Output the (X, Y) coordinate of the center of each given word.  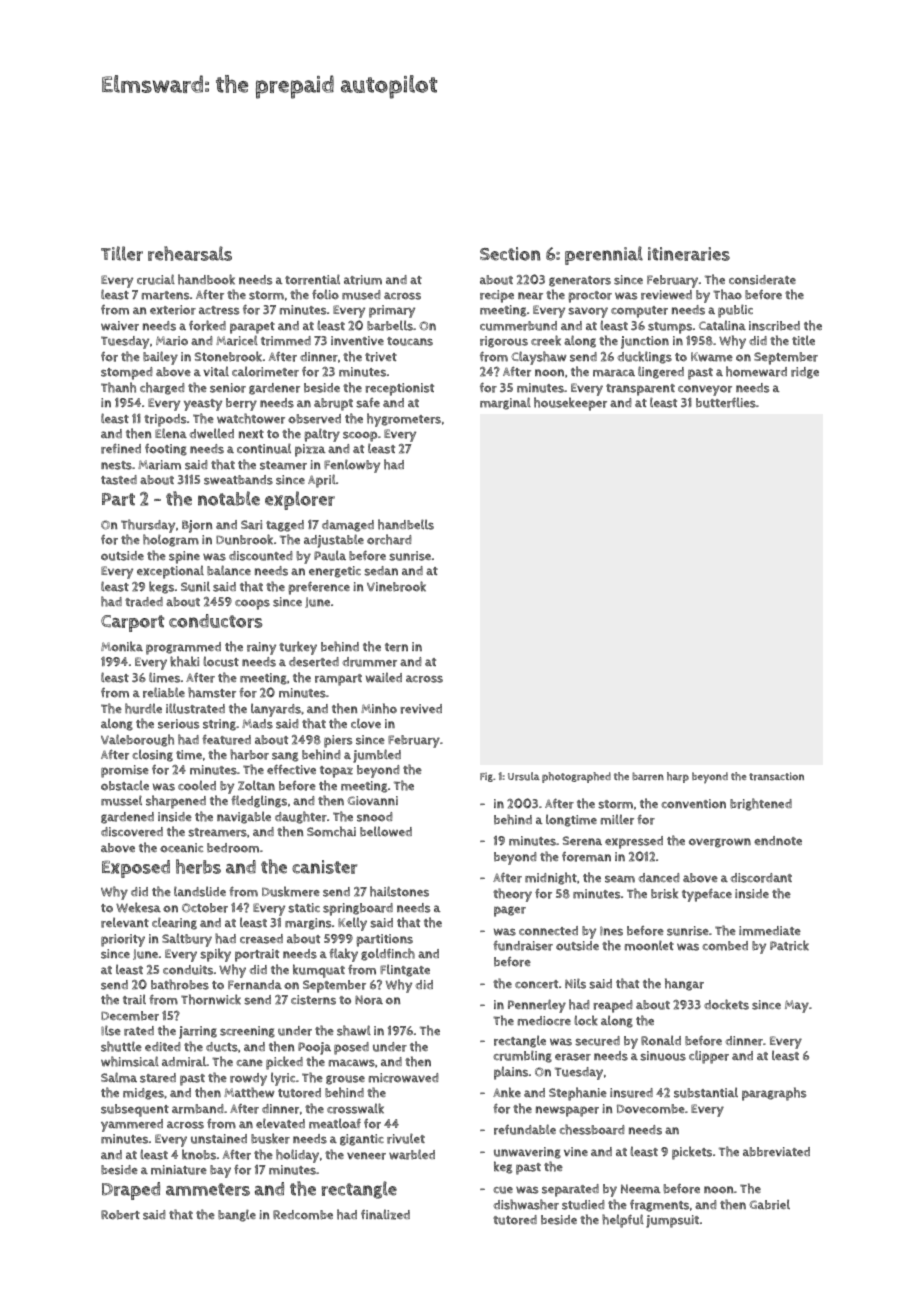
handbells (406, 524)
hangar (684, 984)
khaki (184, 661)
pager (510, 911)
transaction (776, 776)
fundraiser (523, 945)
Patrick (789, 945)
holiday (297, 1156)
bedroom (233, 848)
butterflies (726, 402)
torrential (312, 279)
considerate (762, 280)
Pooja (314, 1048)
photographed (576, 777)
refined (121, 448)
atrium (363, 280)
